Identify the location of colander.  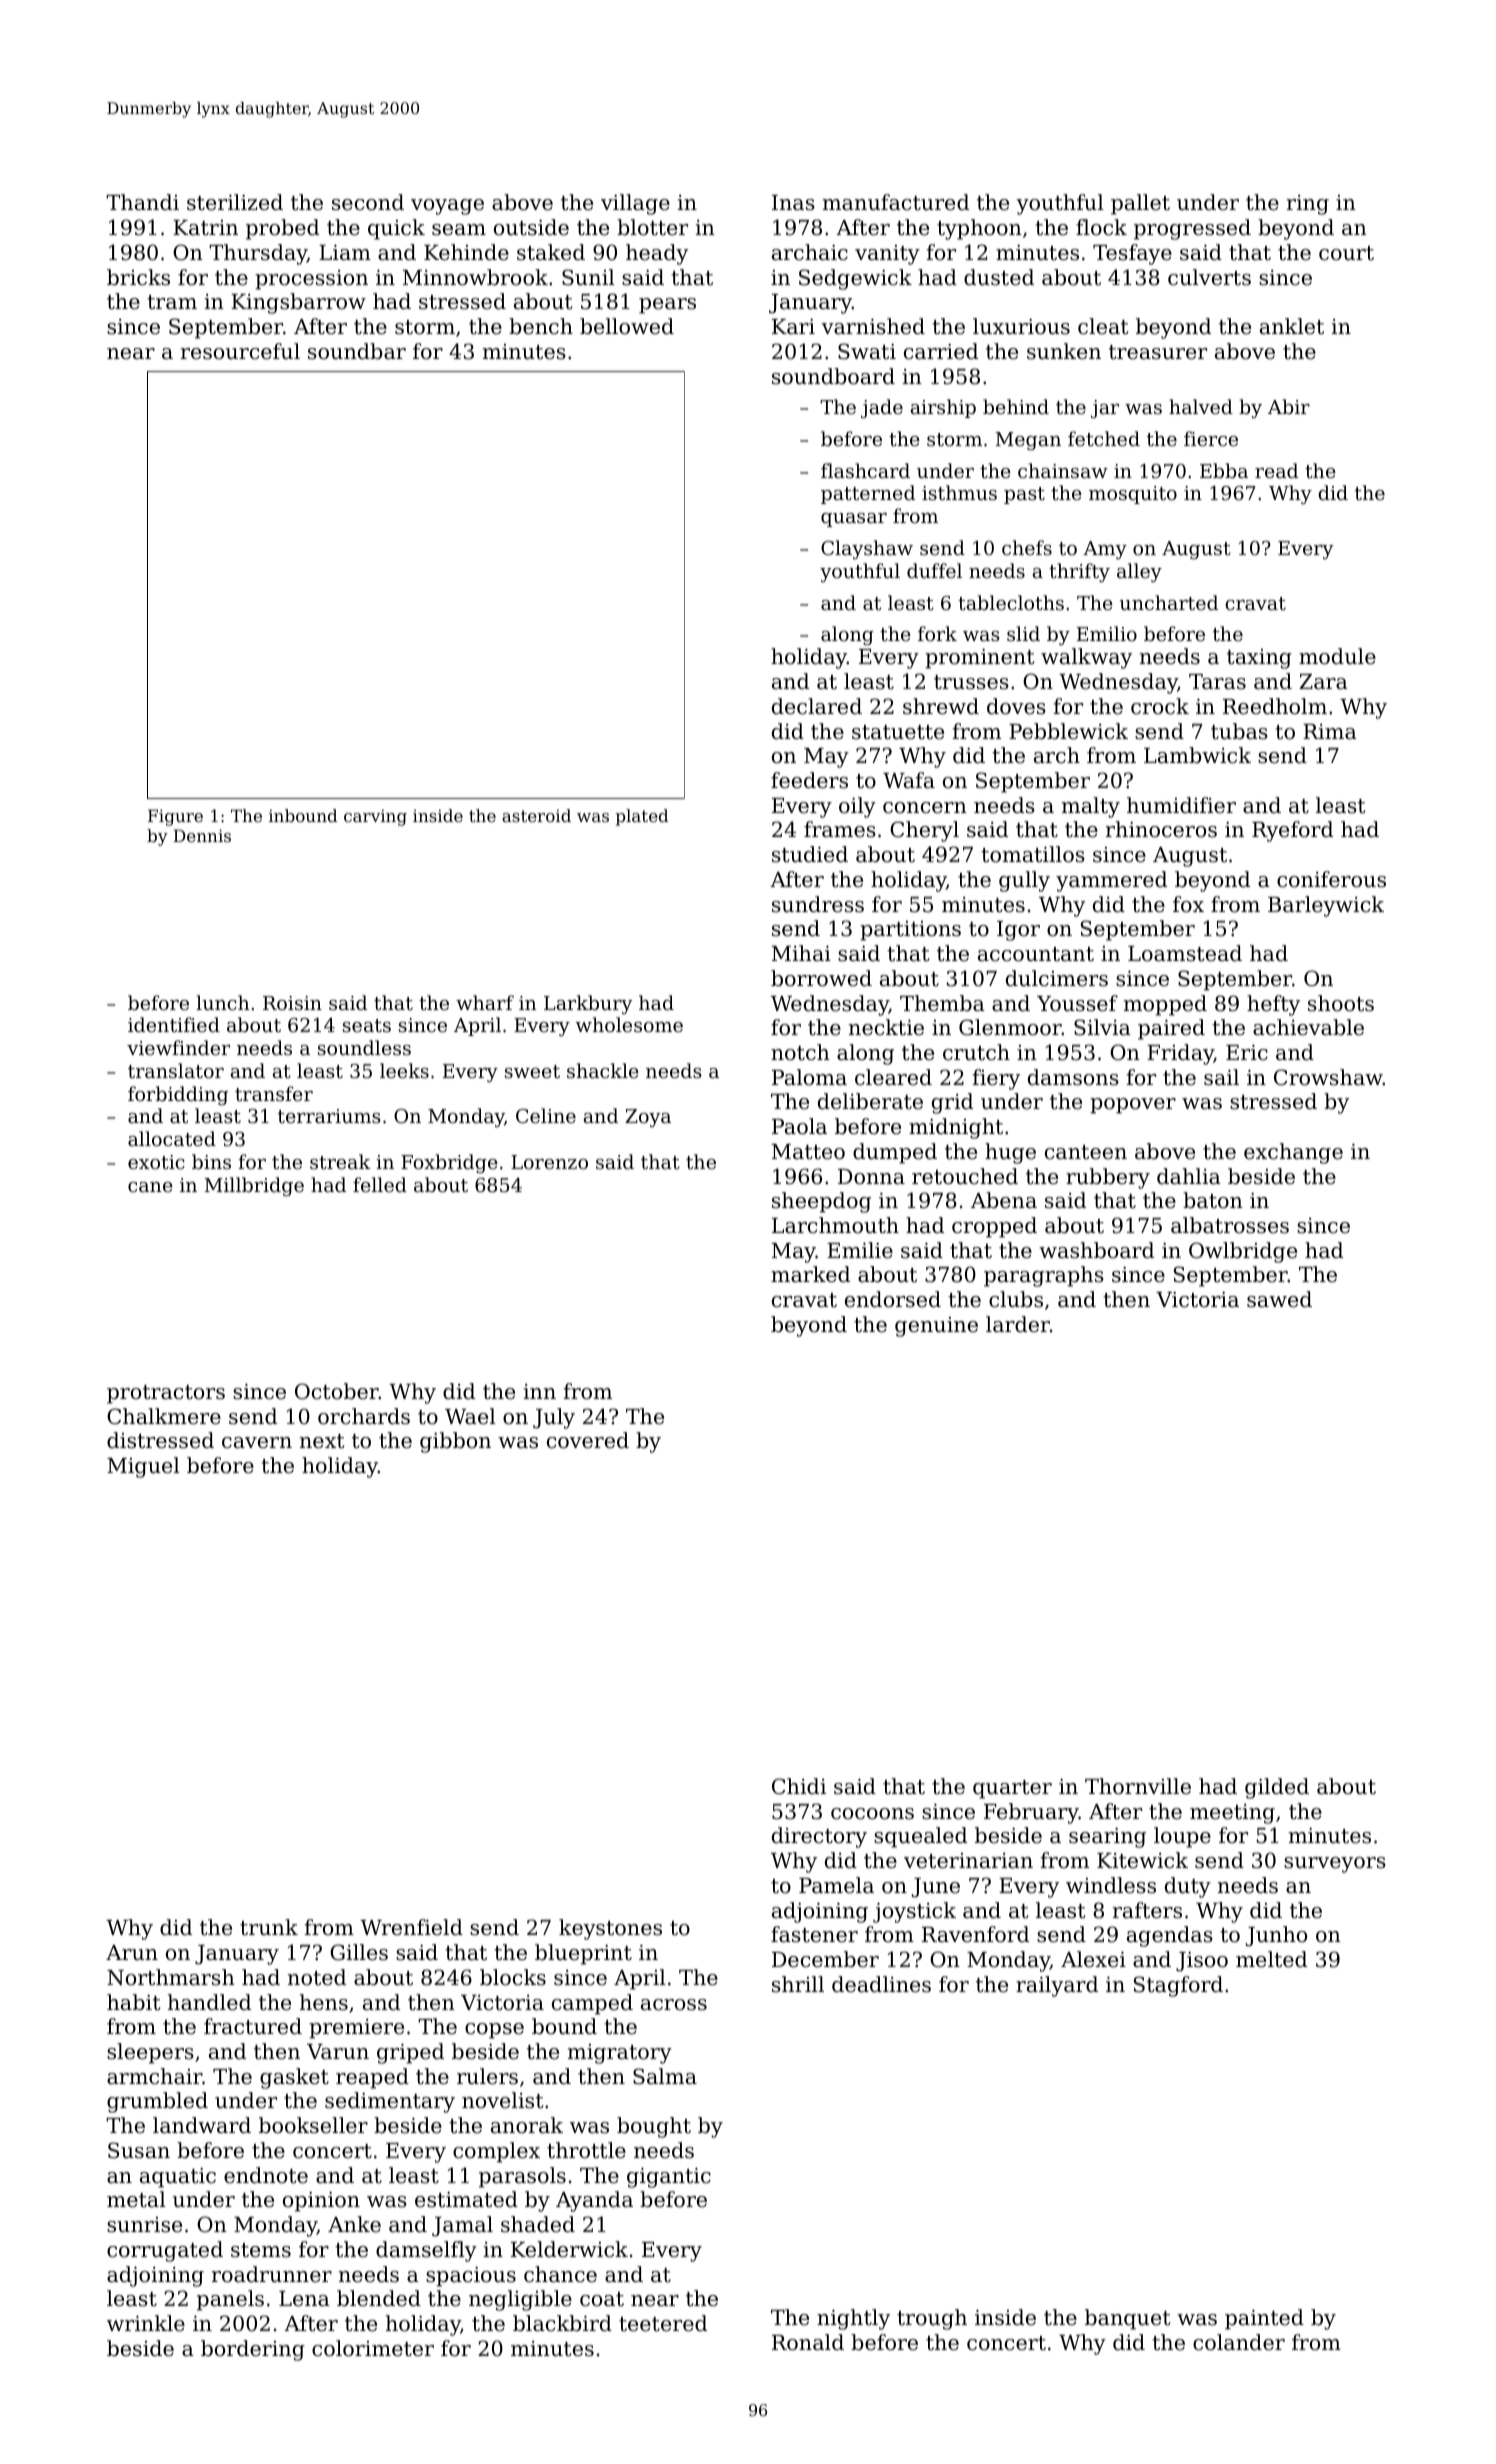
(1239, 2342).
